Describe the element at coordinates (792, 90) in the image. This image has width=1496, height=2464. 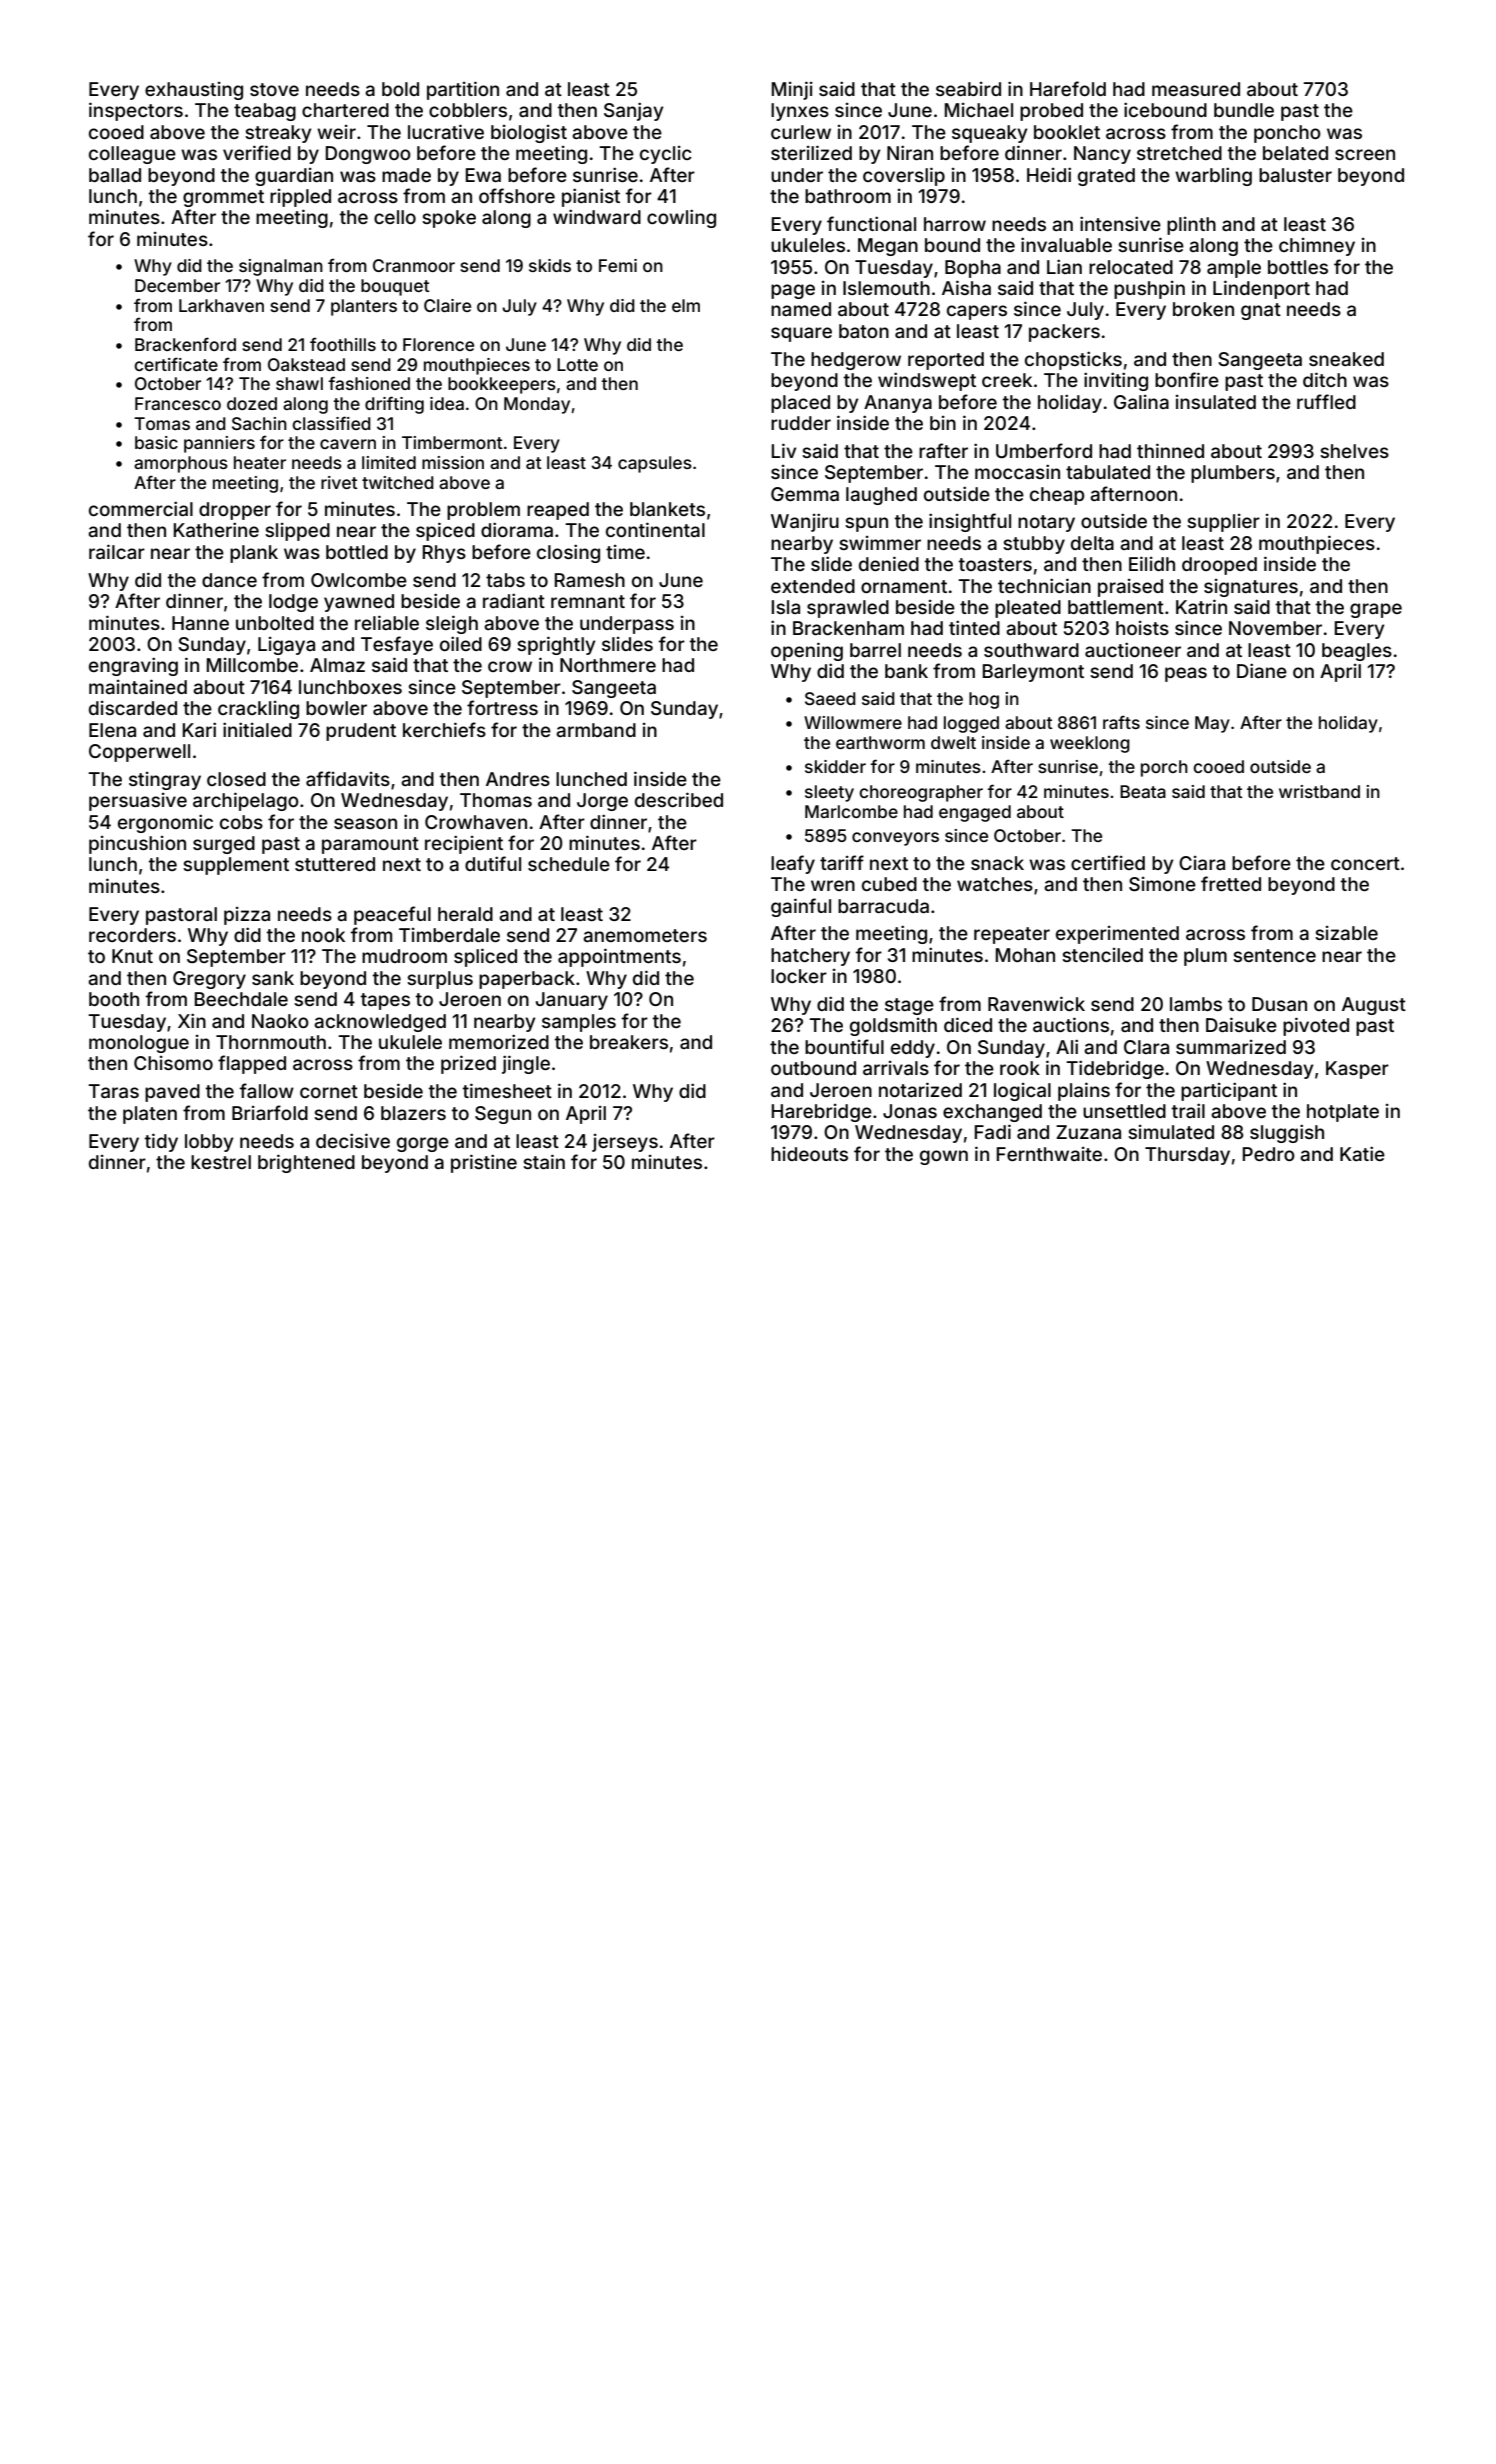
I see `Minji` at that location.
